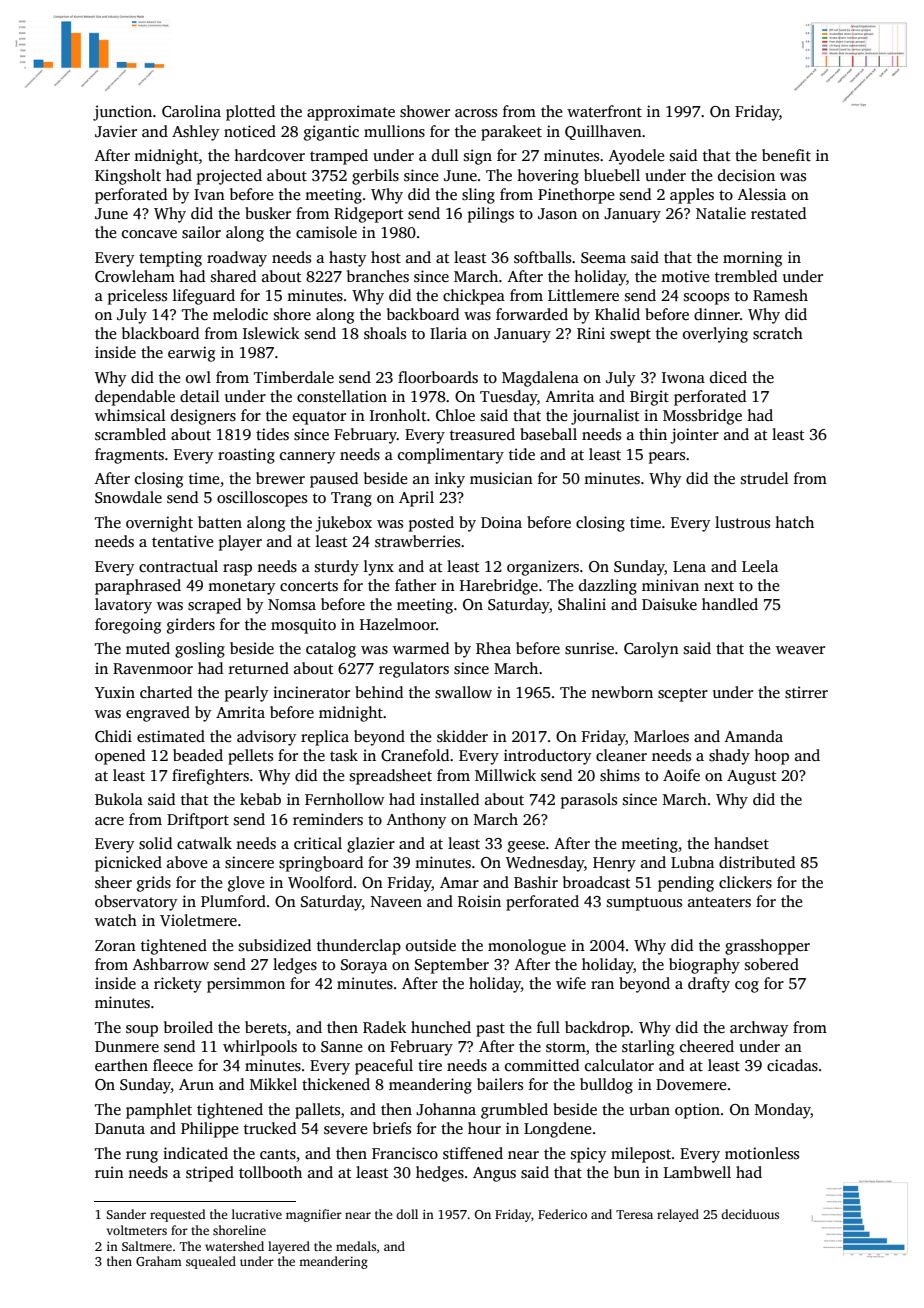  I want to click on installed, so click(449, 799).
